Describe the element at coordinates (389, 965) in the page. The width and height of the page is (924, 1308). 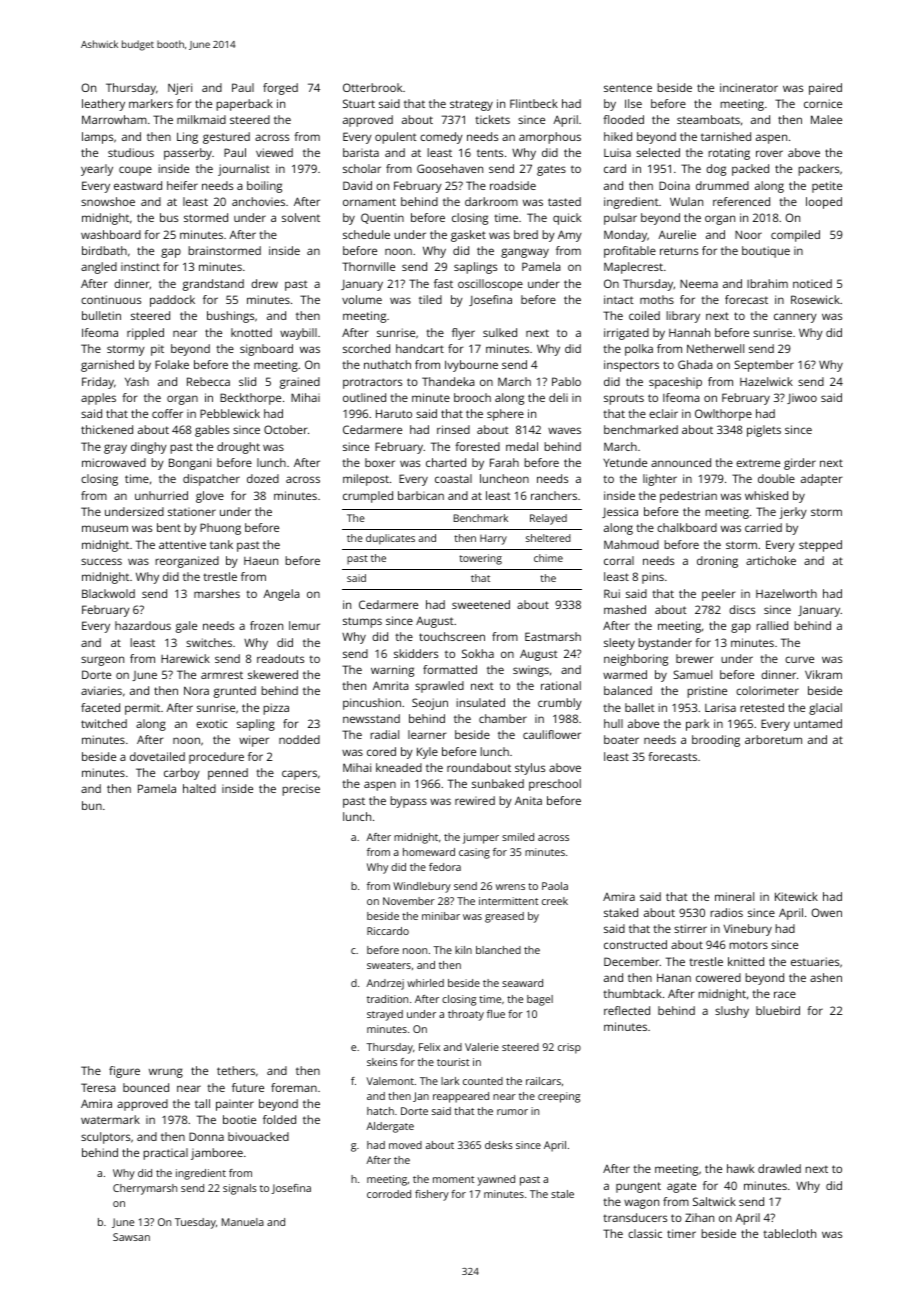
I see `sweaters` at that location.
